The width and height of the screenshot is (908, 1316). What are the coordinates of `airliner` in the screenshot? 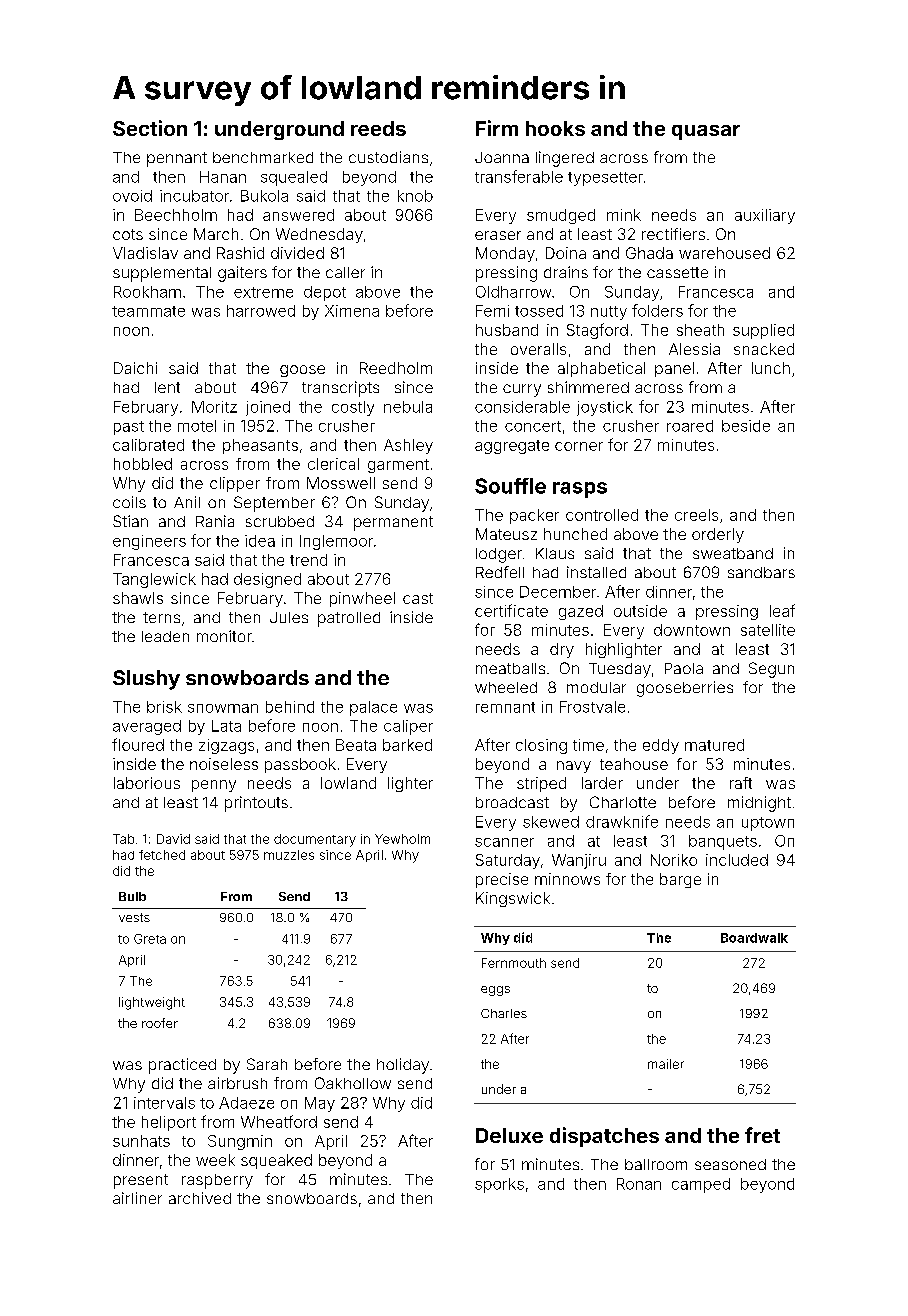 It's located at (137, 1198).
